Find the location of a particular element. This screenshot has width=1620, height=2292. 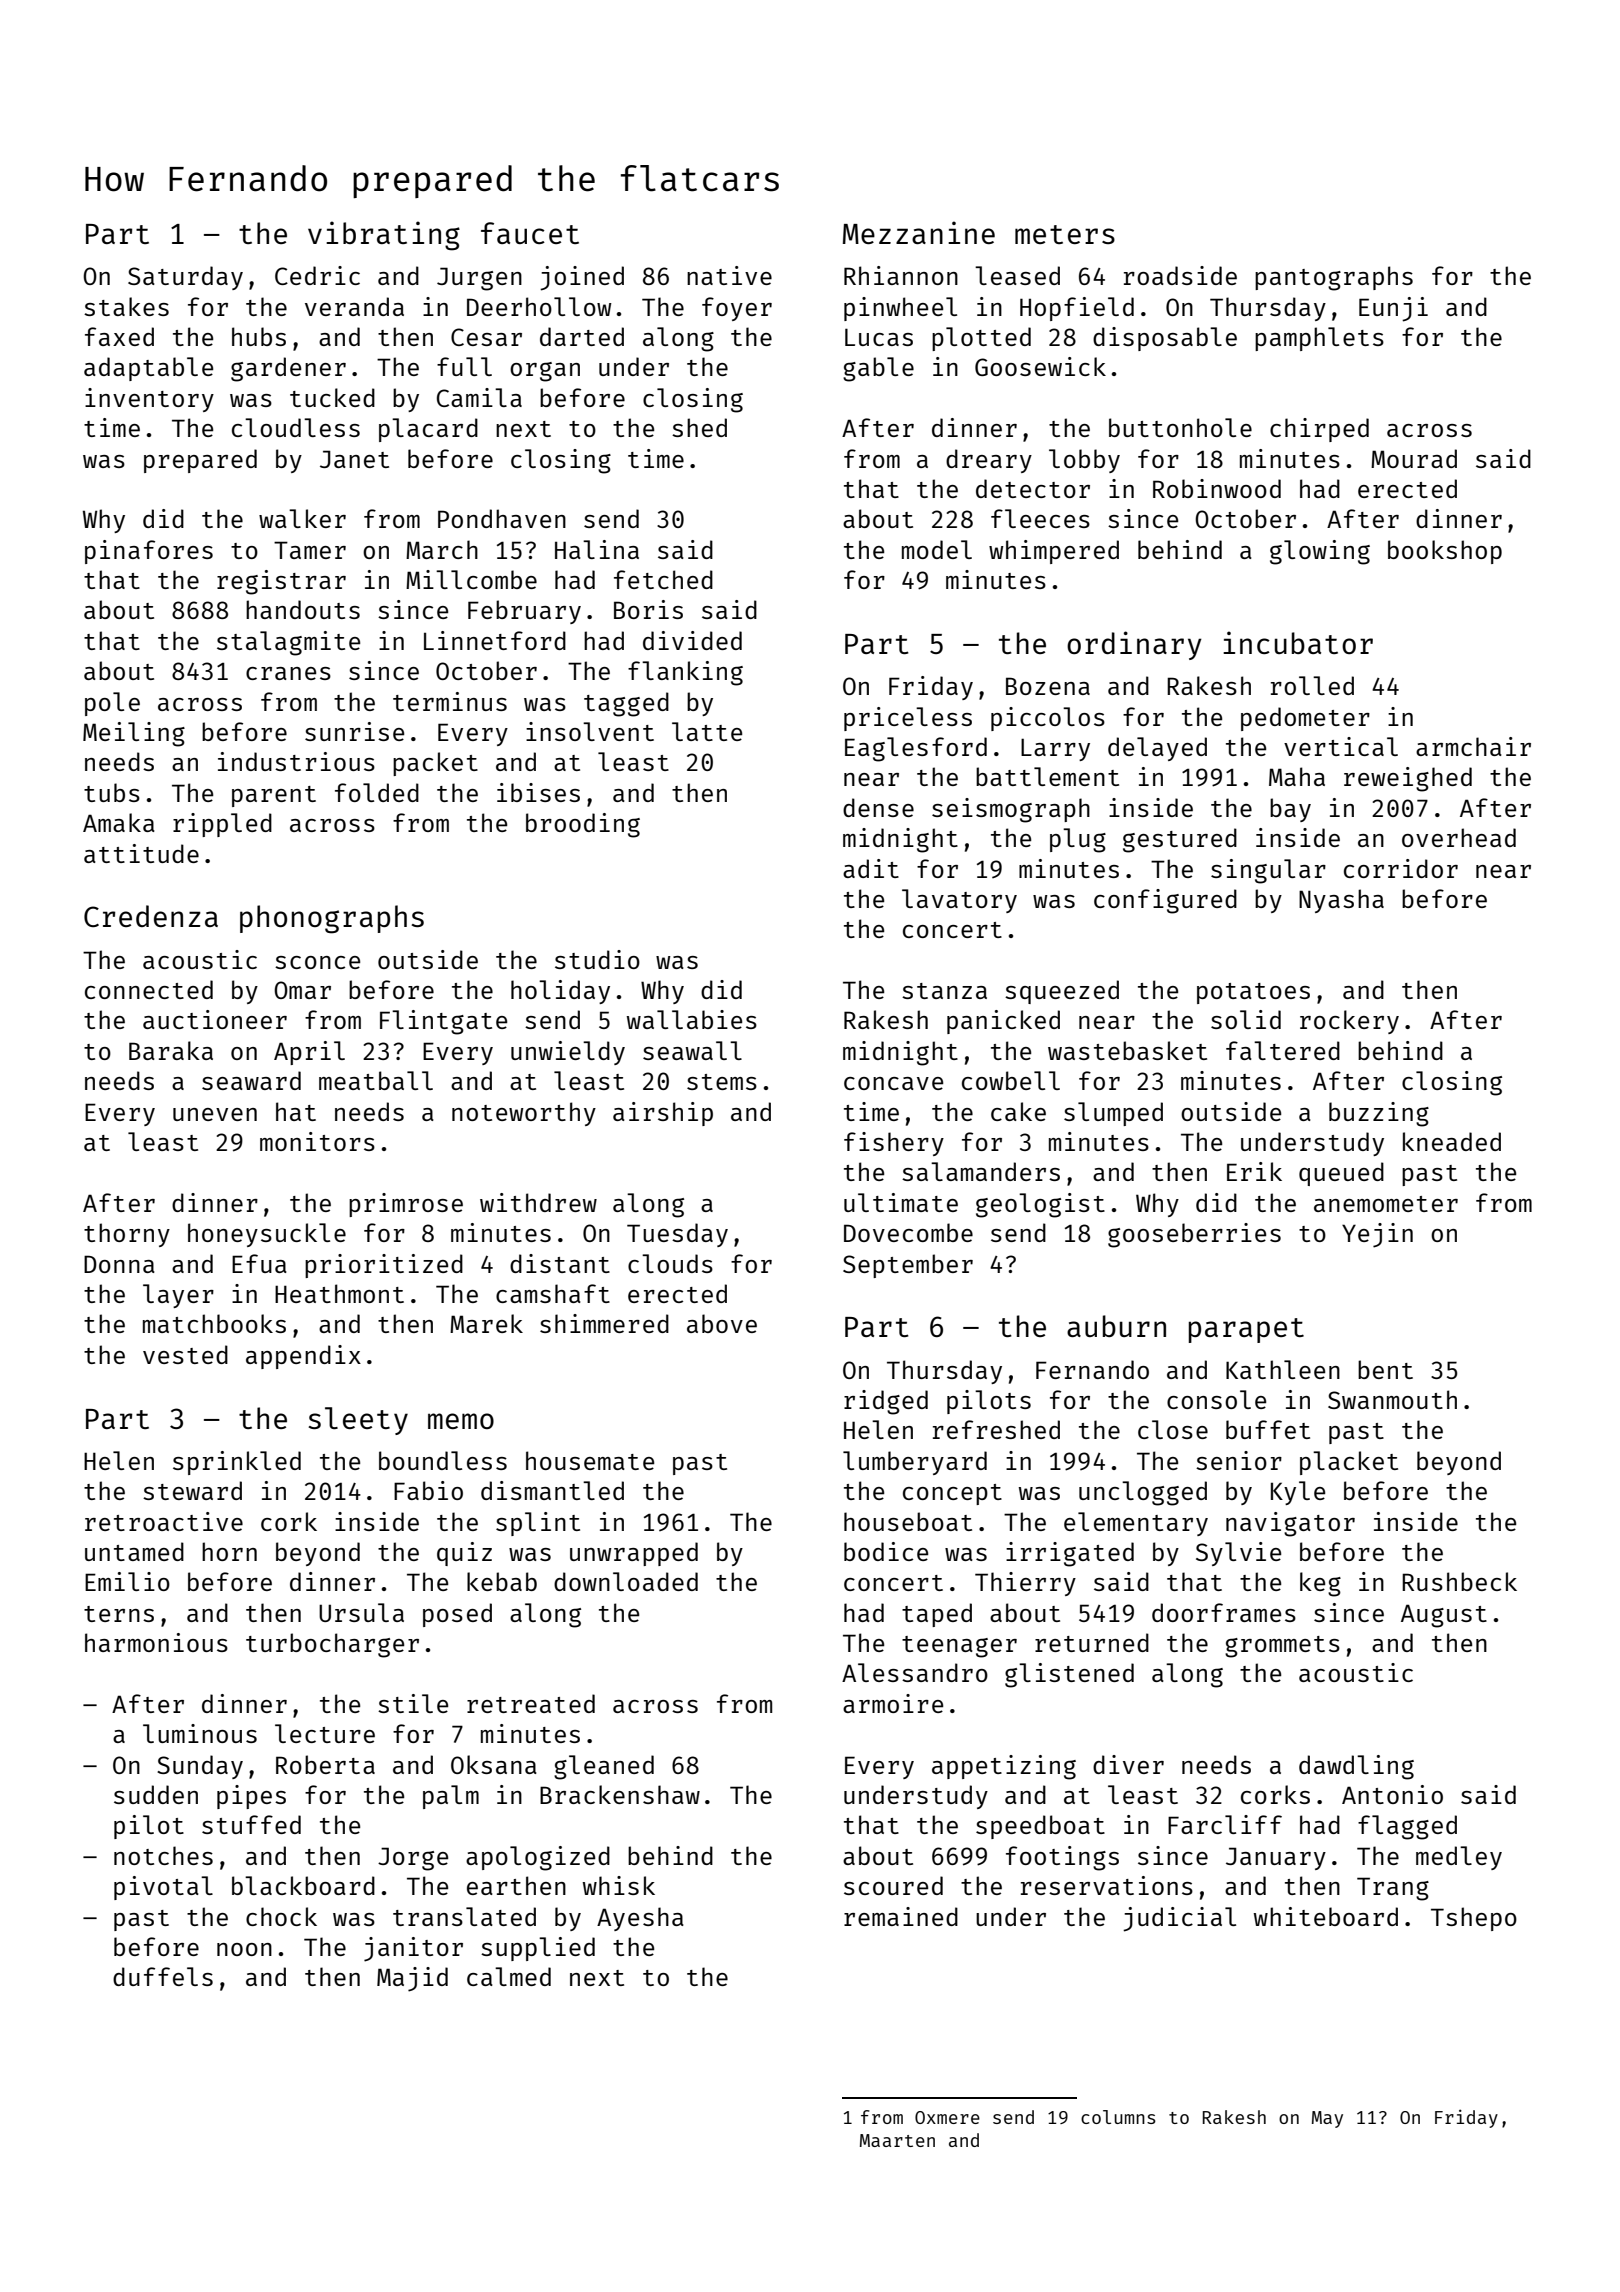

primrose is located at coordinates (406, 1205).
